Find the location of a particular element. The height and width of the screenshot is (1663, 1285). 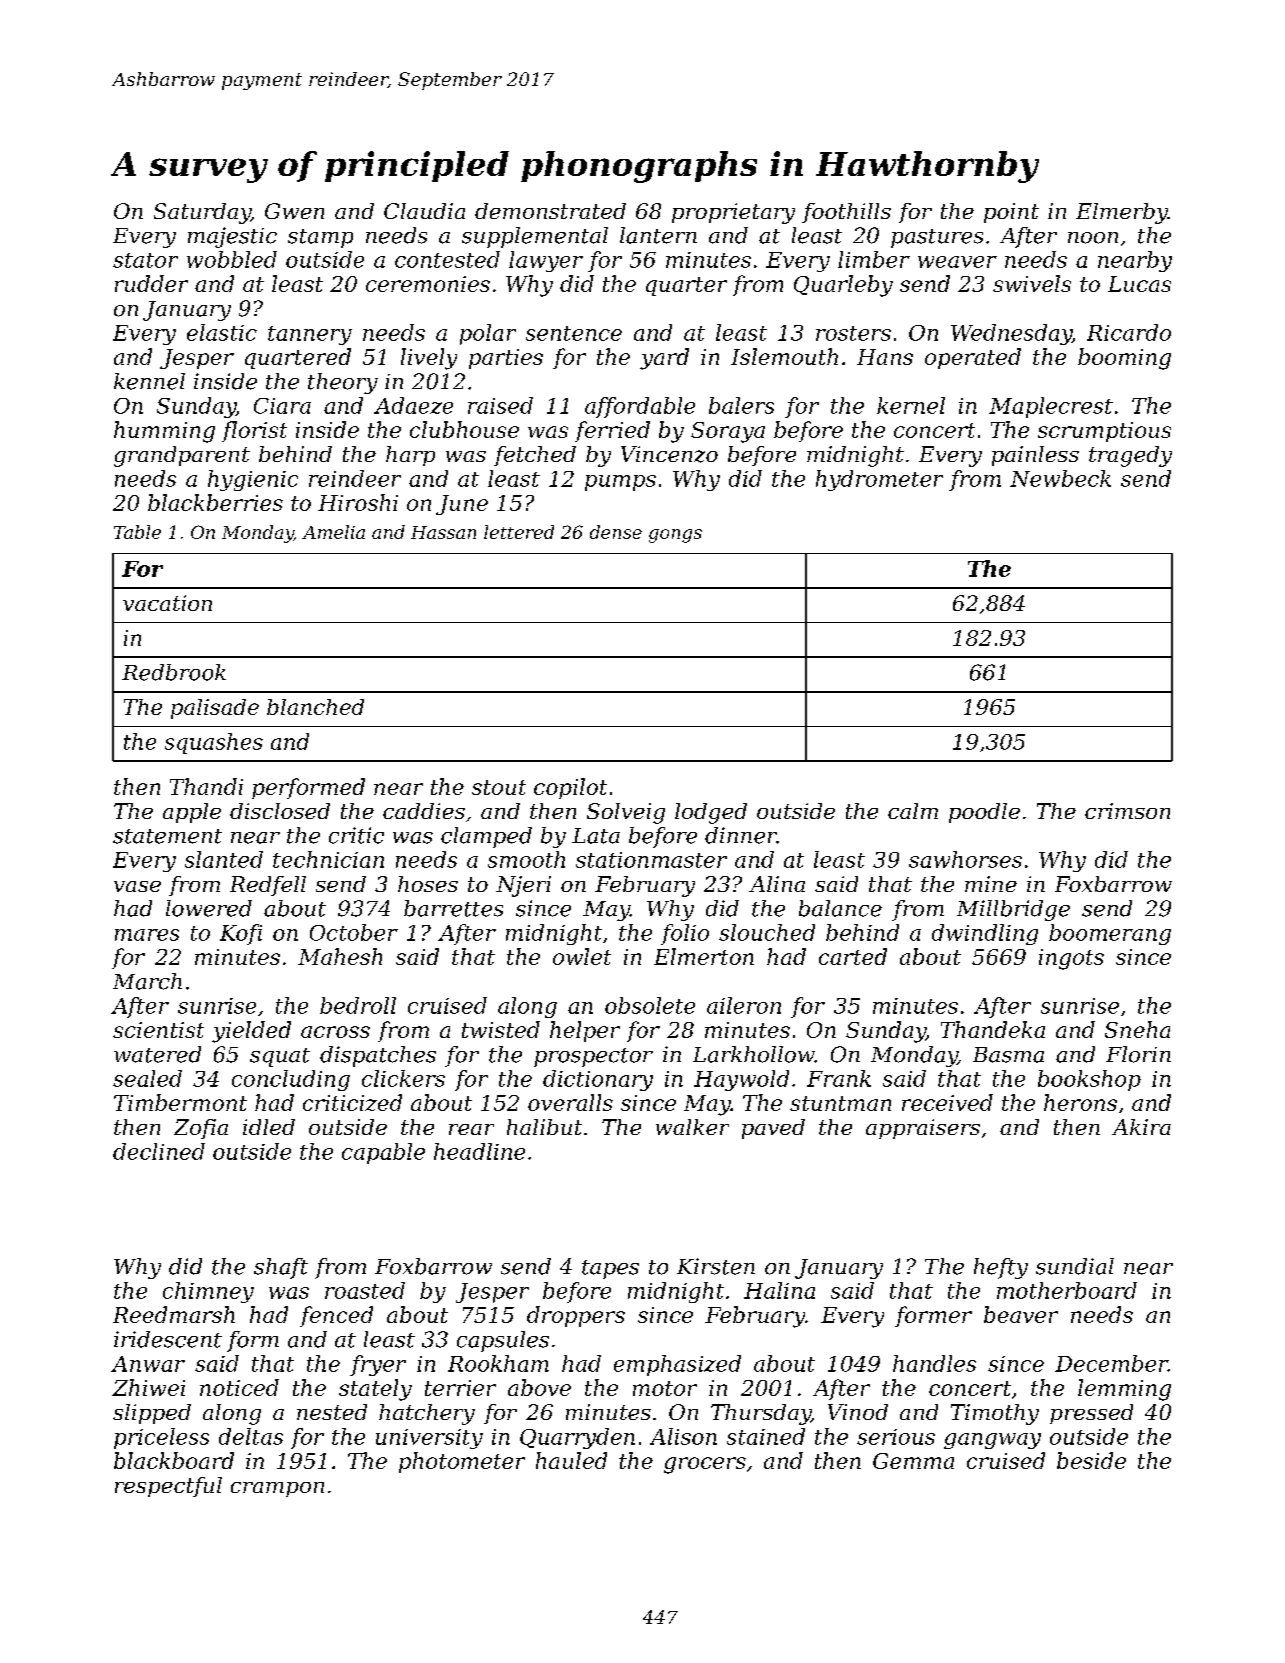

point is located at coordinates (1011, 213).
